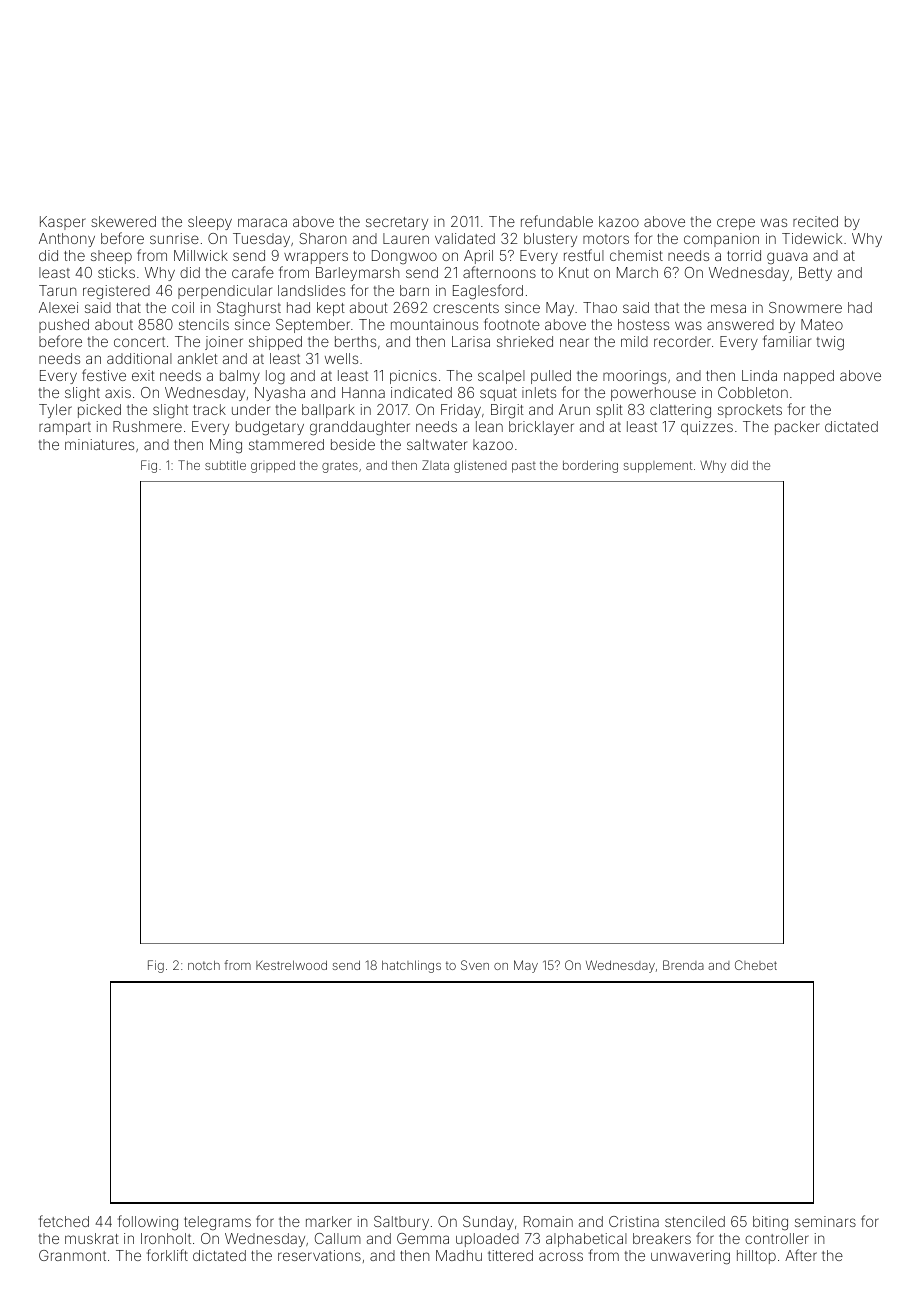 The width and height of the page is (924, 1308). What do you see at coordinates (414, 290) in the page?
I see `barn` at bounding box center [414, 290].
